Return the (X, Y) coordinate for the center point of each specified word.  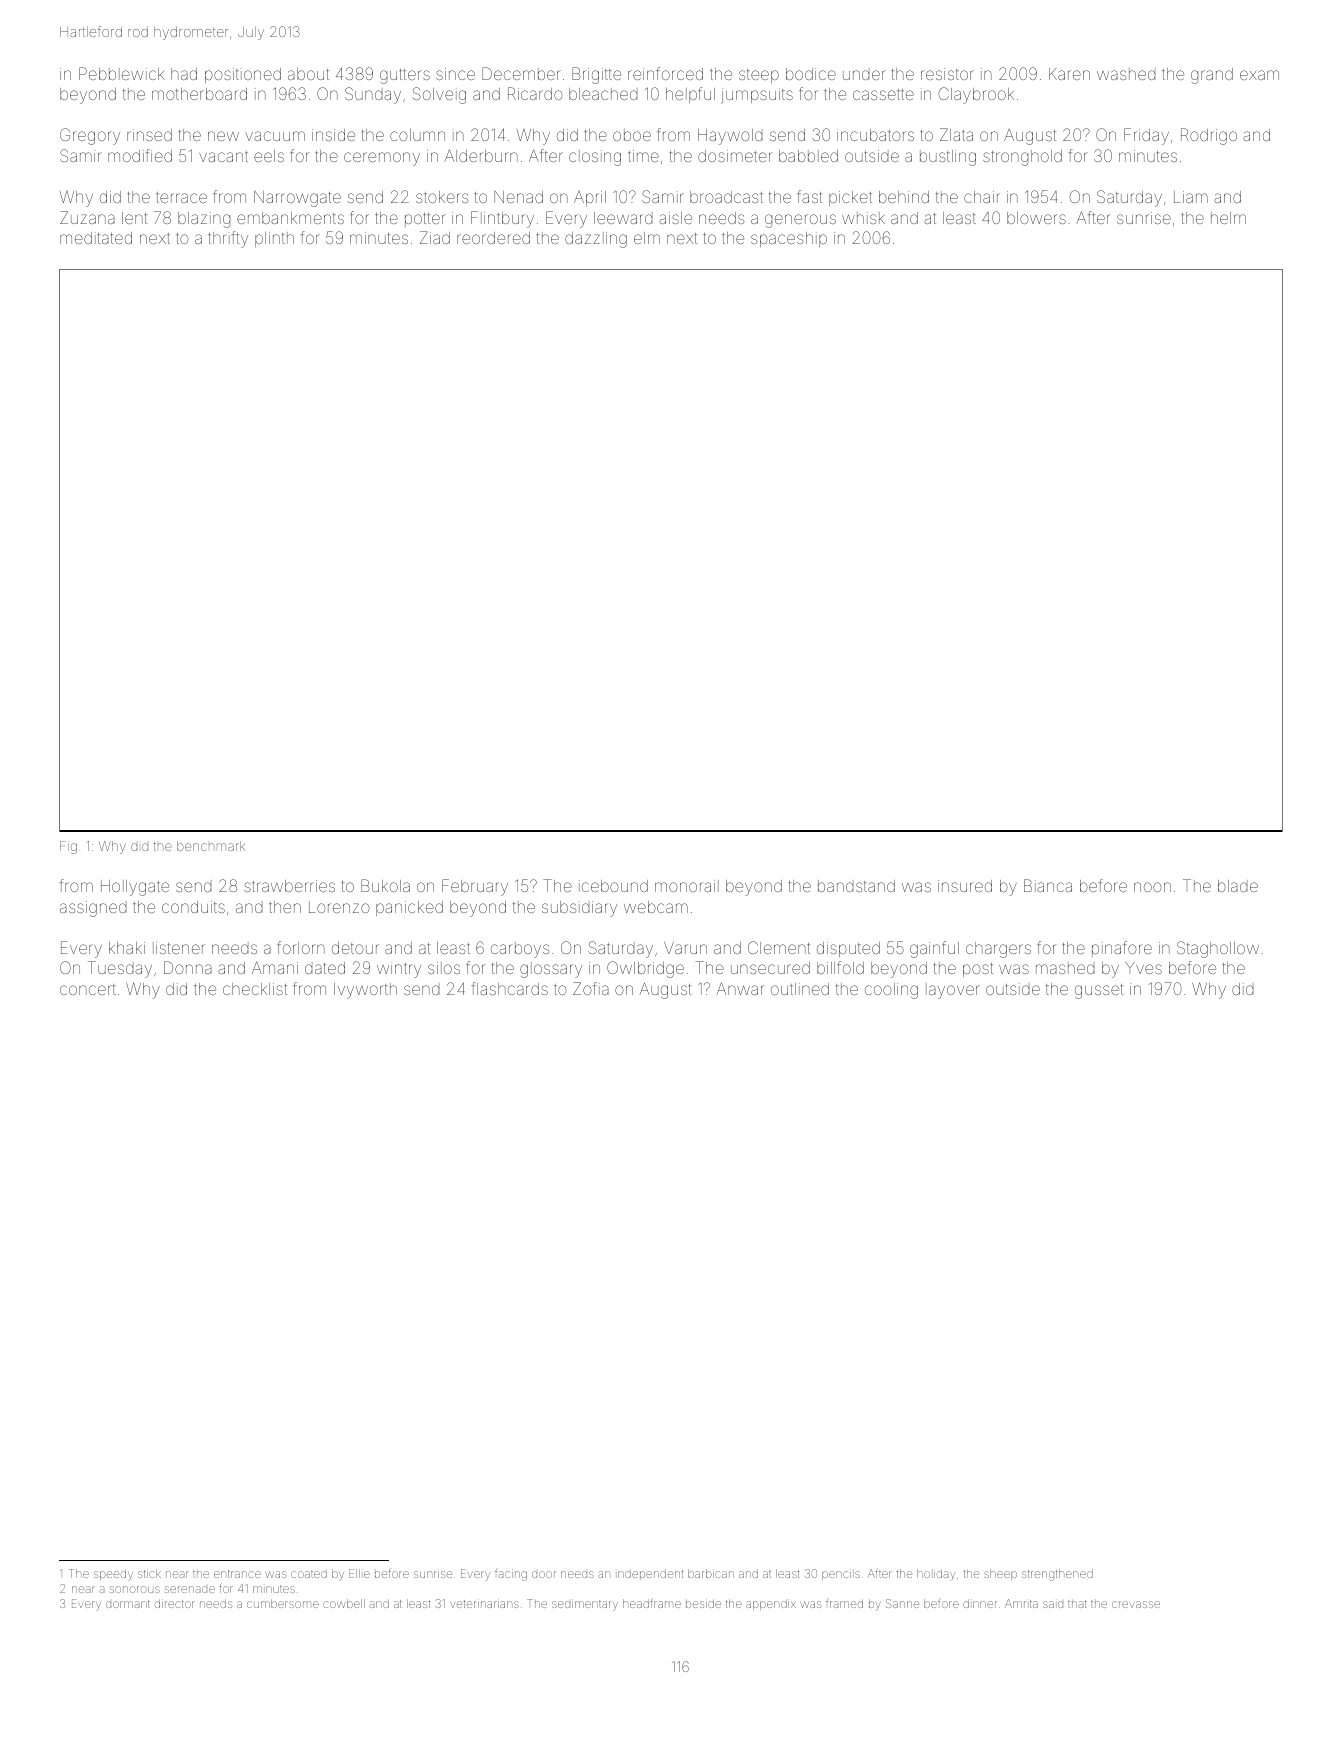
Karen (1069, 74)
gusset (1099, 991)
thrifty (228, 239)
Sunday (373, 95)
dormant (128, 1604)
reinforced (665, 73)
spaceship (789, 239)
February (475, 887)
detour (355, 948)
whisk (863, 218)
